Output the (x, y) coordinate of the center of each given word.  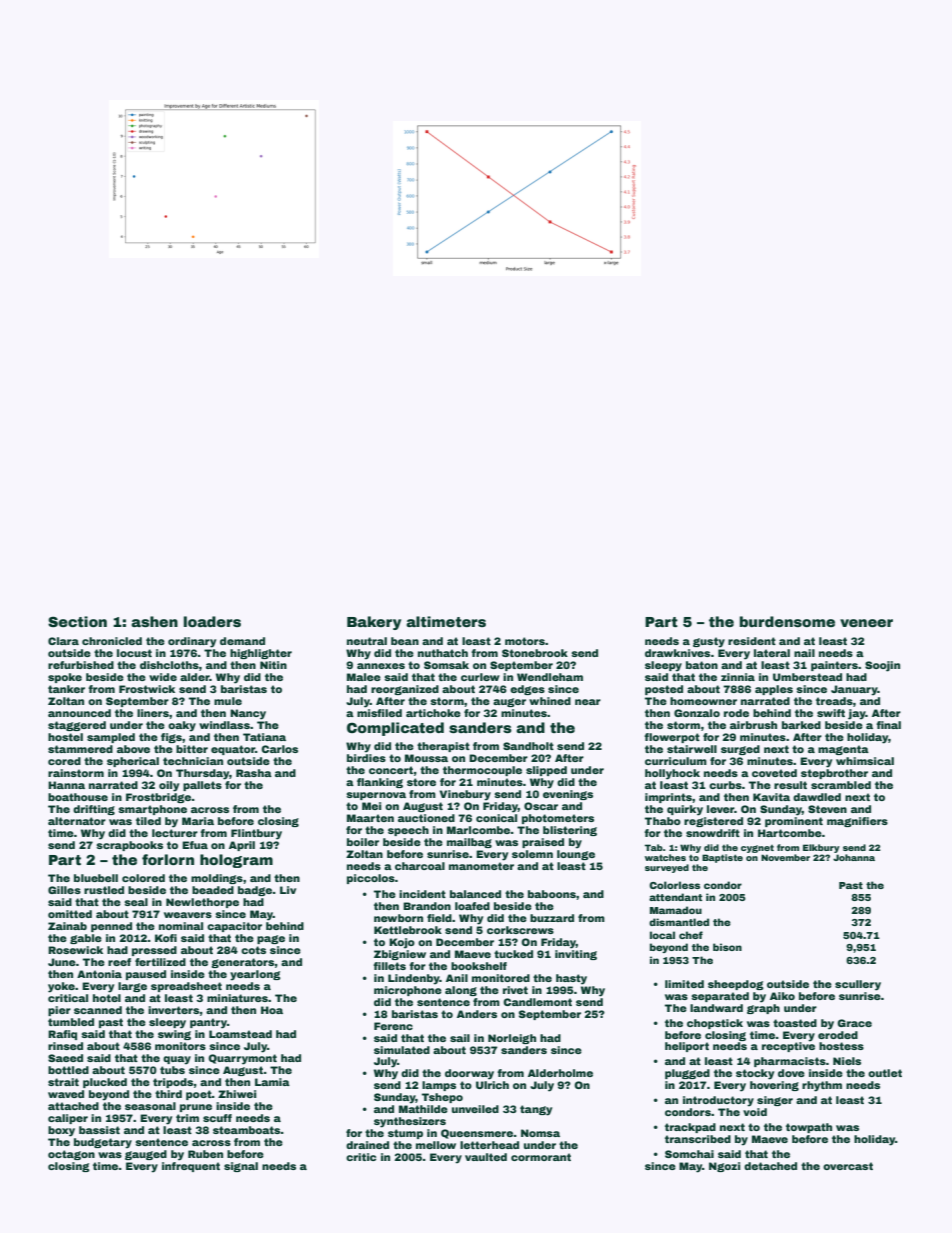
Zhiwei (237, 1094)
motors (525, 641)
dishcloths (169, 665)
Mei (371, 806)
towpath (809, 1128)
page (271, 939)
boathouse (78, 797)
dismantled (679, 922)
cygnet (757, 849)
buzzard (552, 918)
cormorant (541, 1157)
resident (752, 641)
